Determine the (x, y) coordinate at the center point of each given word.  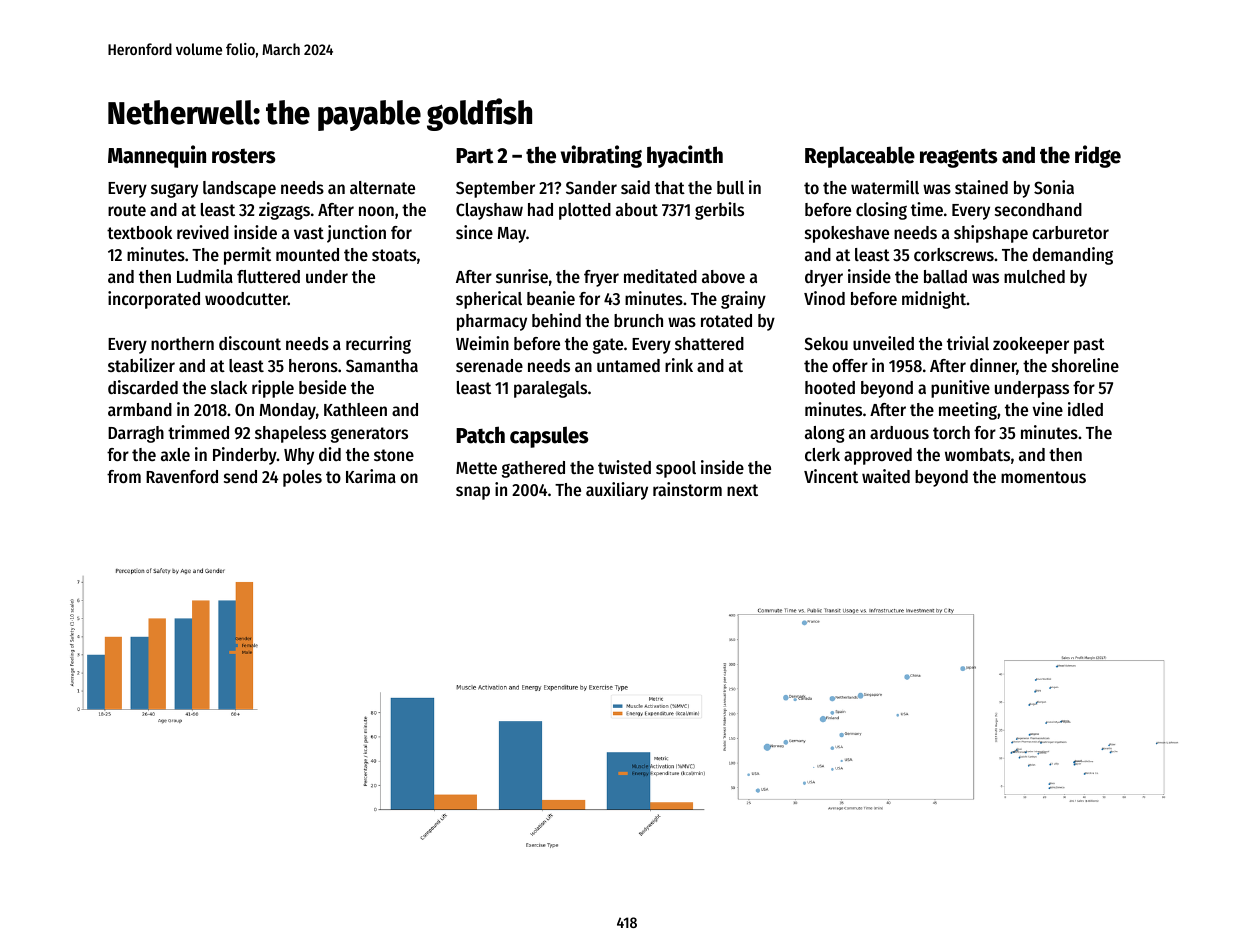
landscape (239, 189)
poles (302, 478)
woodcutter (246, 298)
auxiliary (617, 491)
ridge (1098, 156)
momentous (1043, 477)
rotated (726, 320)
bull (730, 187)
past (1089, 346)
